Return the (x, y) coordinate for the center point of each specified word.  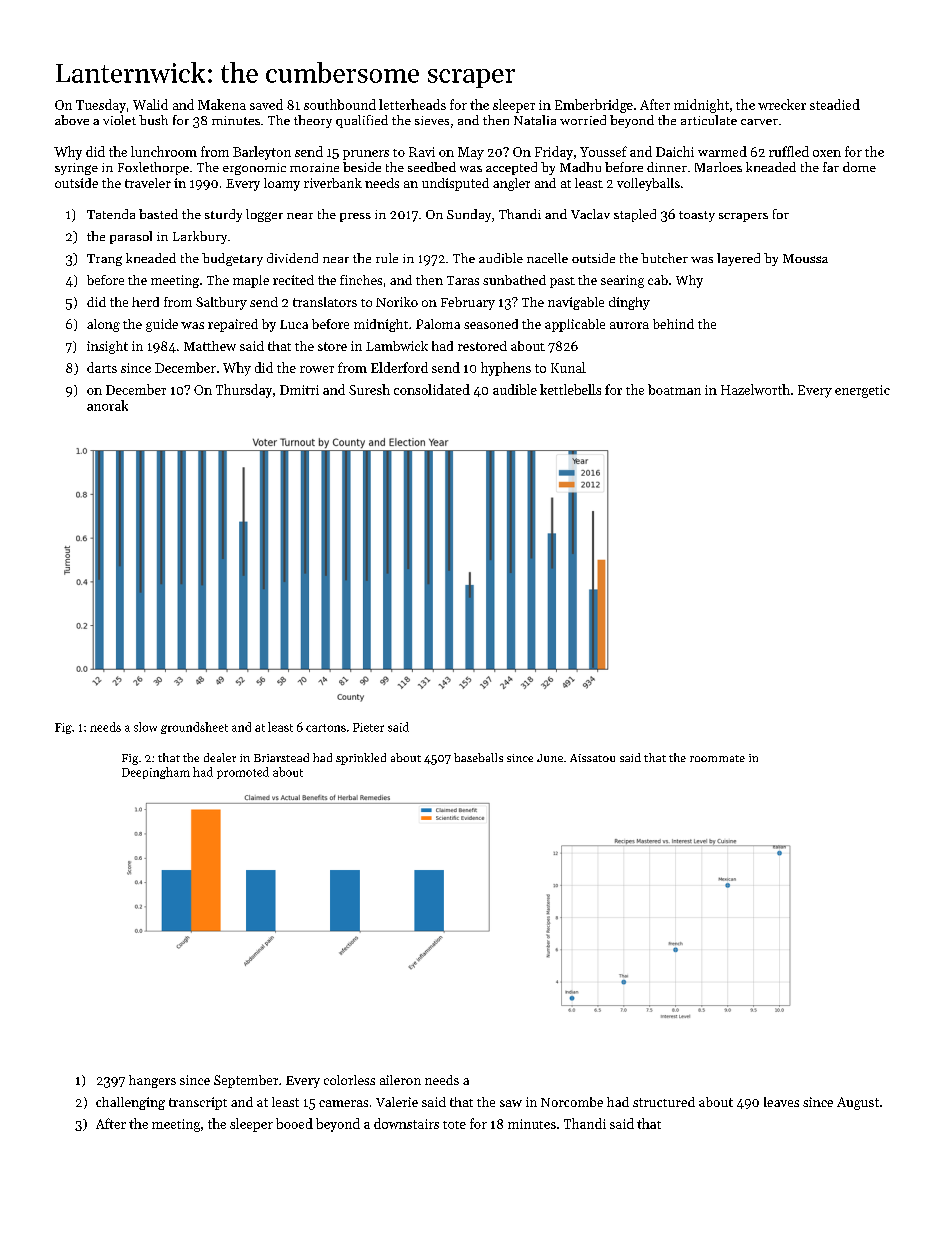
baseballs (478, 757)
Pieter (368, 727)
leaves (781, 1102)
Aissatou (592, 758)
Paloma (438, 324)
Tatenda (111, 214)
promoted (243, 773)
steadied (835, 104)
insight (107, 347)
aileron (400, 1080)
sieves (432, 120)
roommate (717, 758)
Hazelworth (755, 389)
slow (145, 727)
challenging (130, 1103)
